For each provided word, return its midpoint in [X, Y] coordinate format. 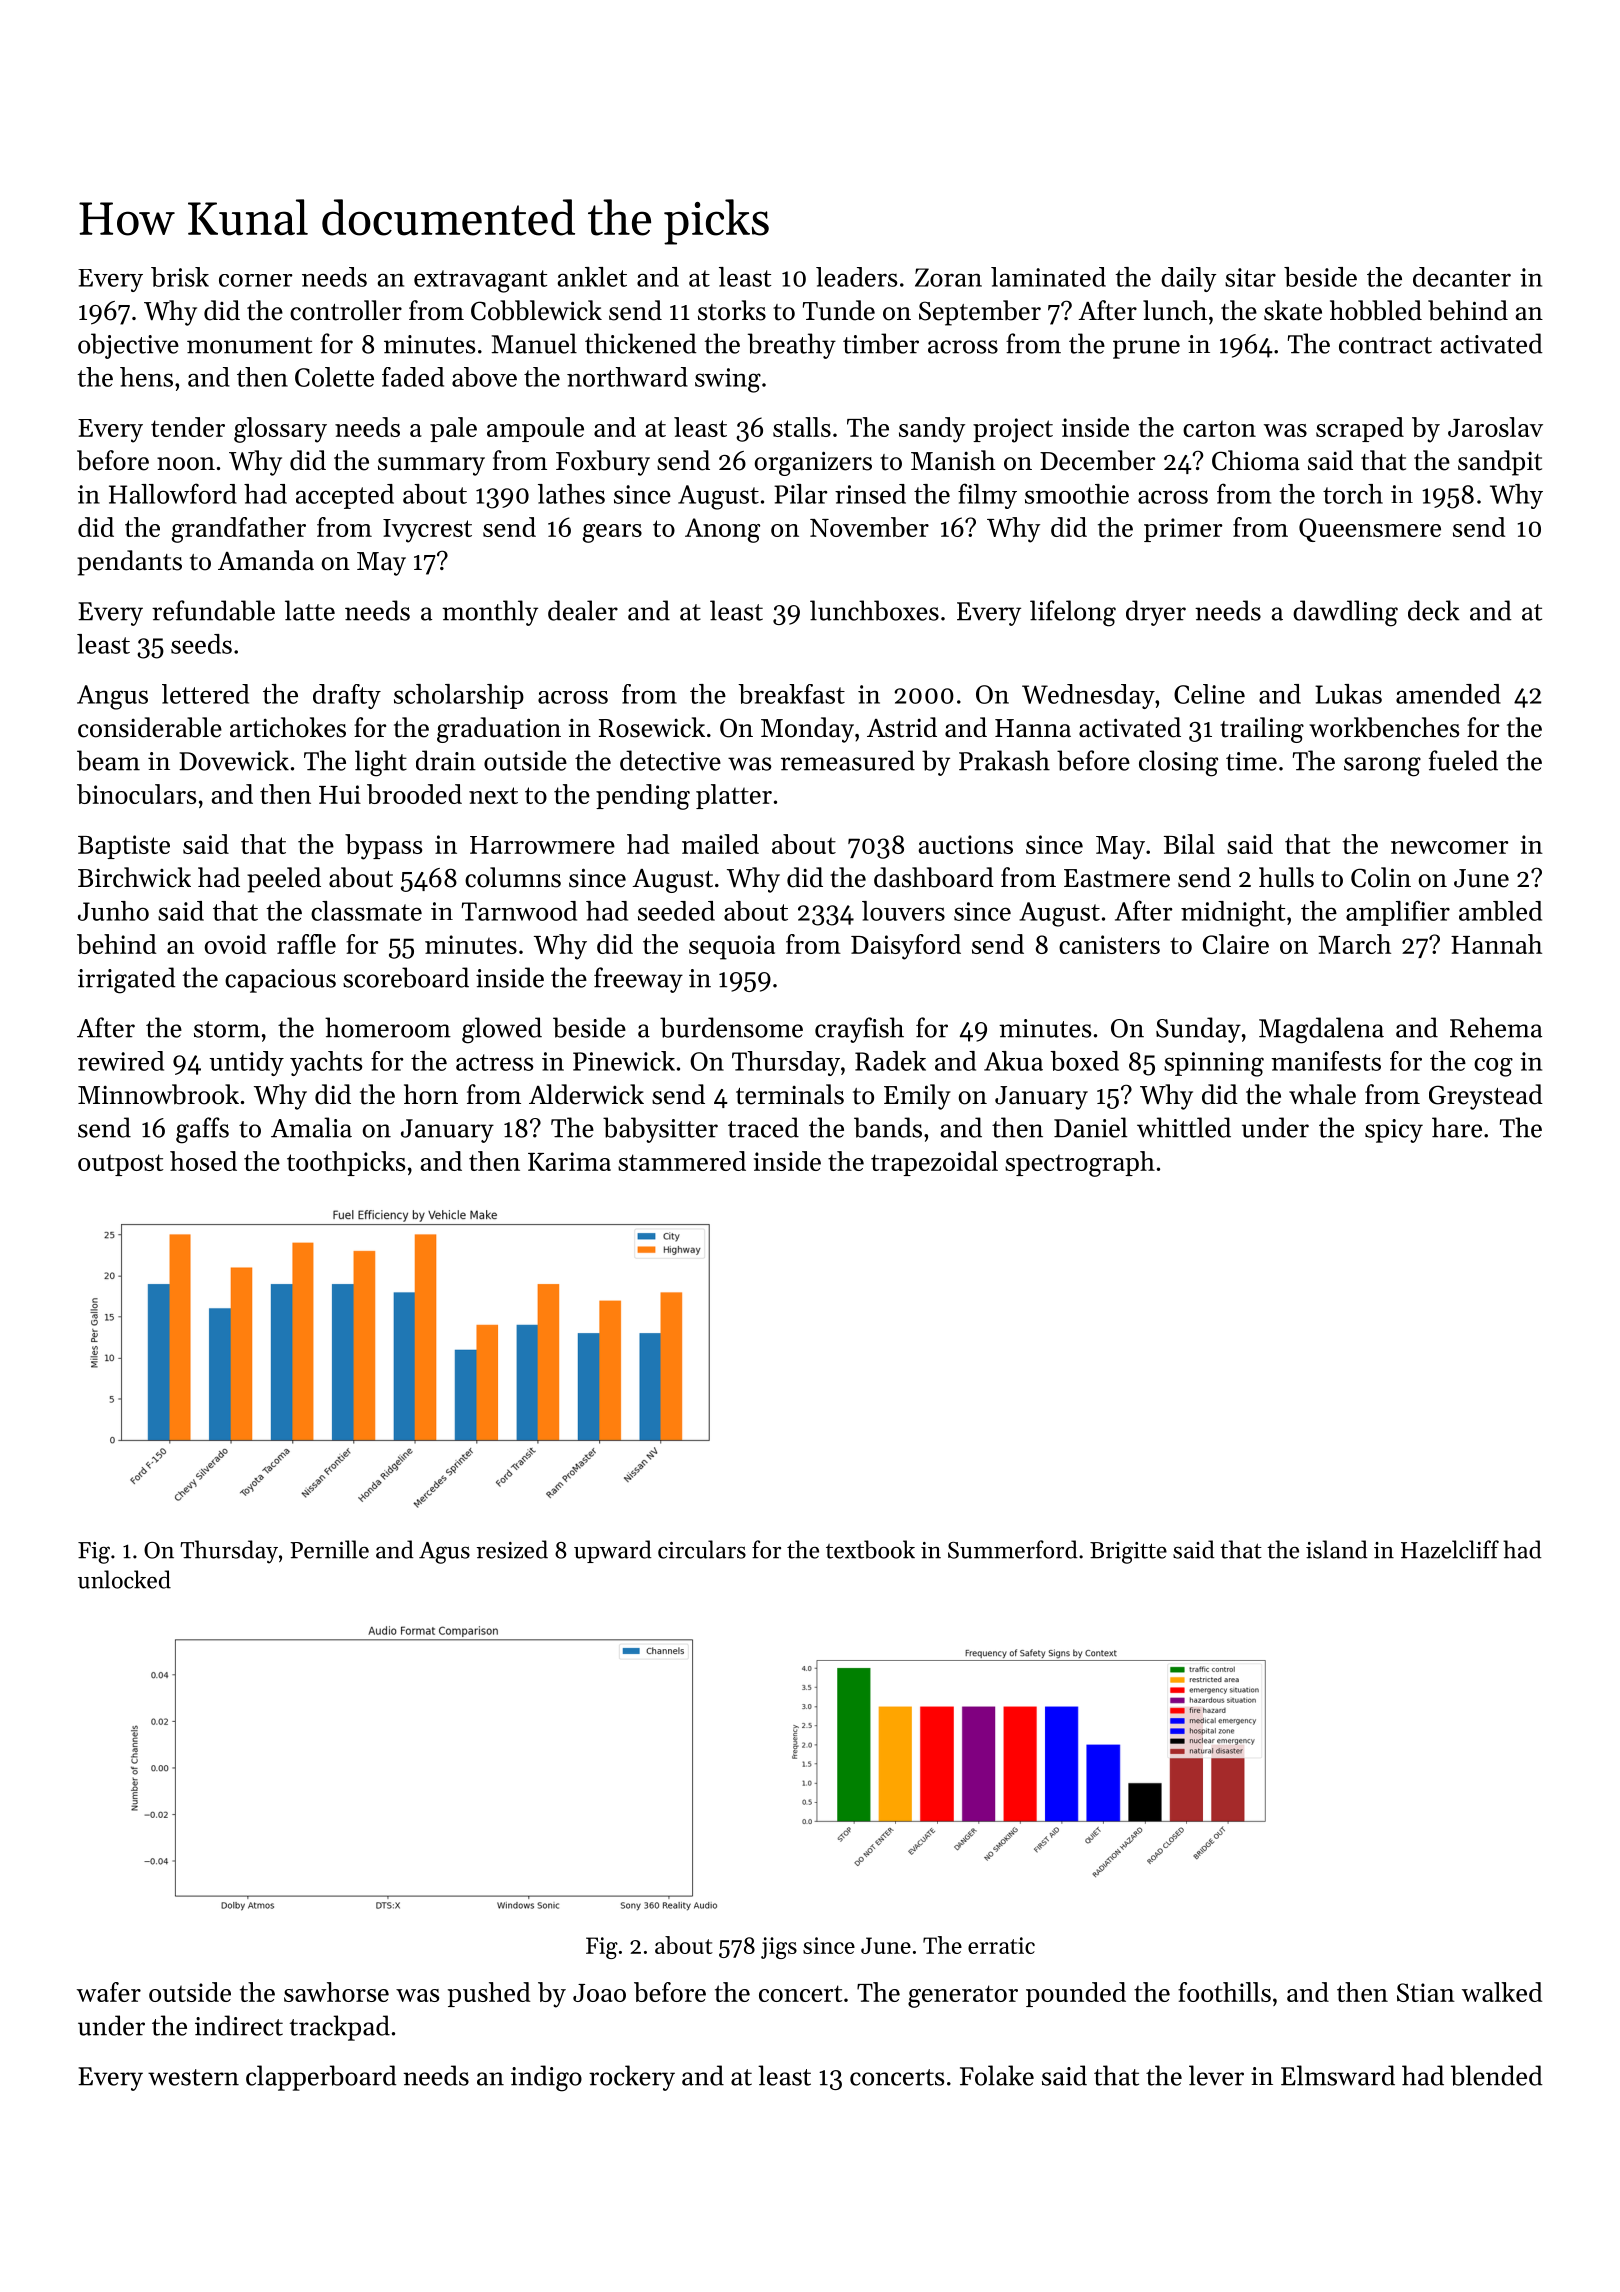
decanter [1462, 277]
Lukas [1348, 694]
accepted [345, 496]
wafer [109, 1992]
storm [227, 1029]
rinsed [870, 494]
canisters [1109, 944]
